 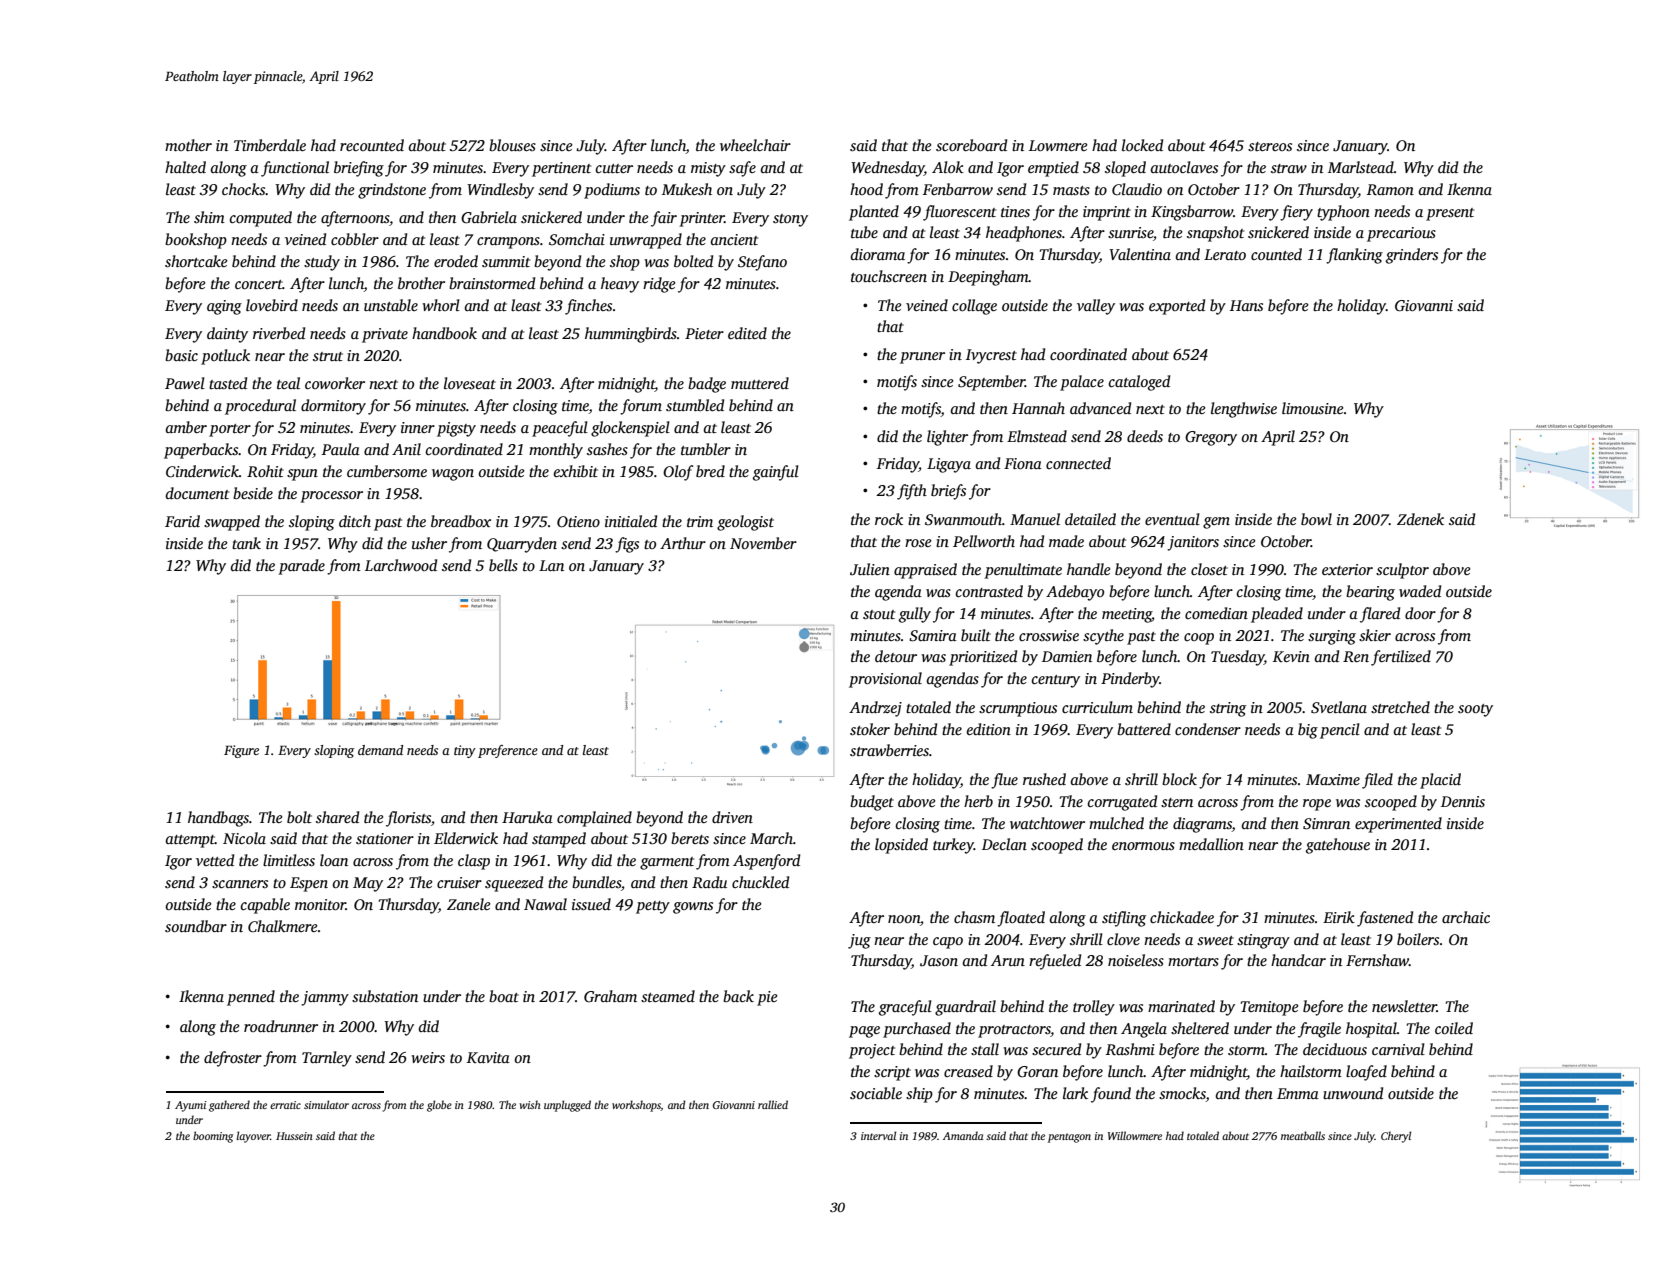 I want to click on substation, so click(x=385, y=996).
